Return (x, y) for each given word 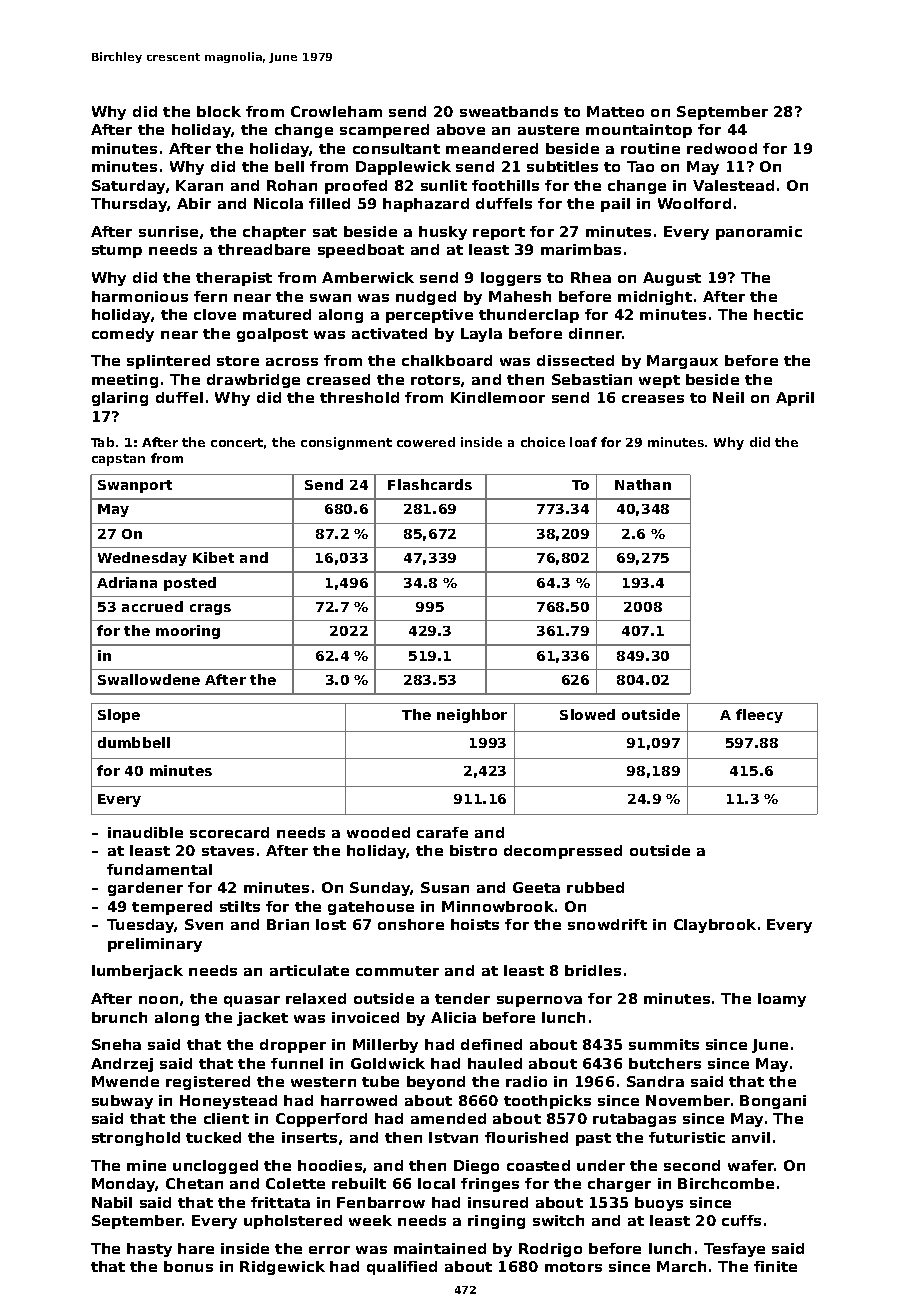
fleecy (759, 716)
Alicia (453, 1017)
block (219, 111)
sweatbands (509, 111)
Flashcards (430, 484)
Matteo (615, 111)
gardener (145, 889)
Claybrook (715, 926)
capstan (118, 460)
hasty (149, 1250)
